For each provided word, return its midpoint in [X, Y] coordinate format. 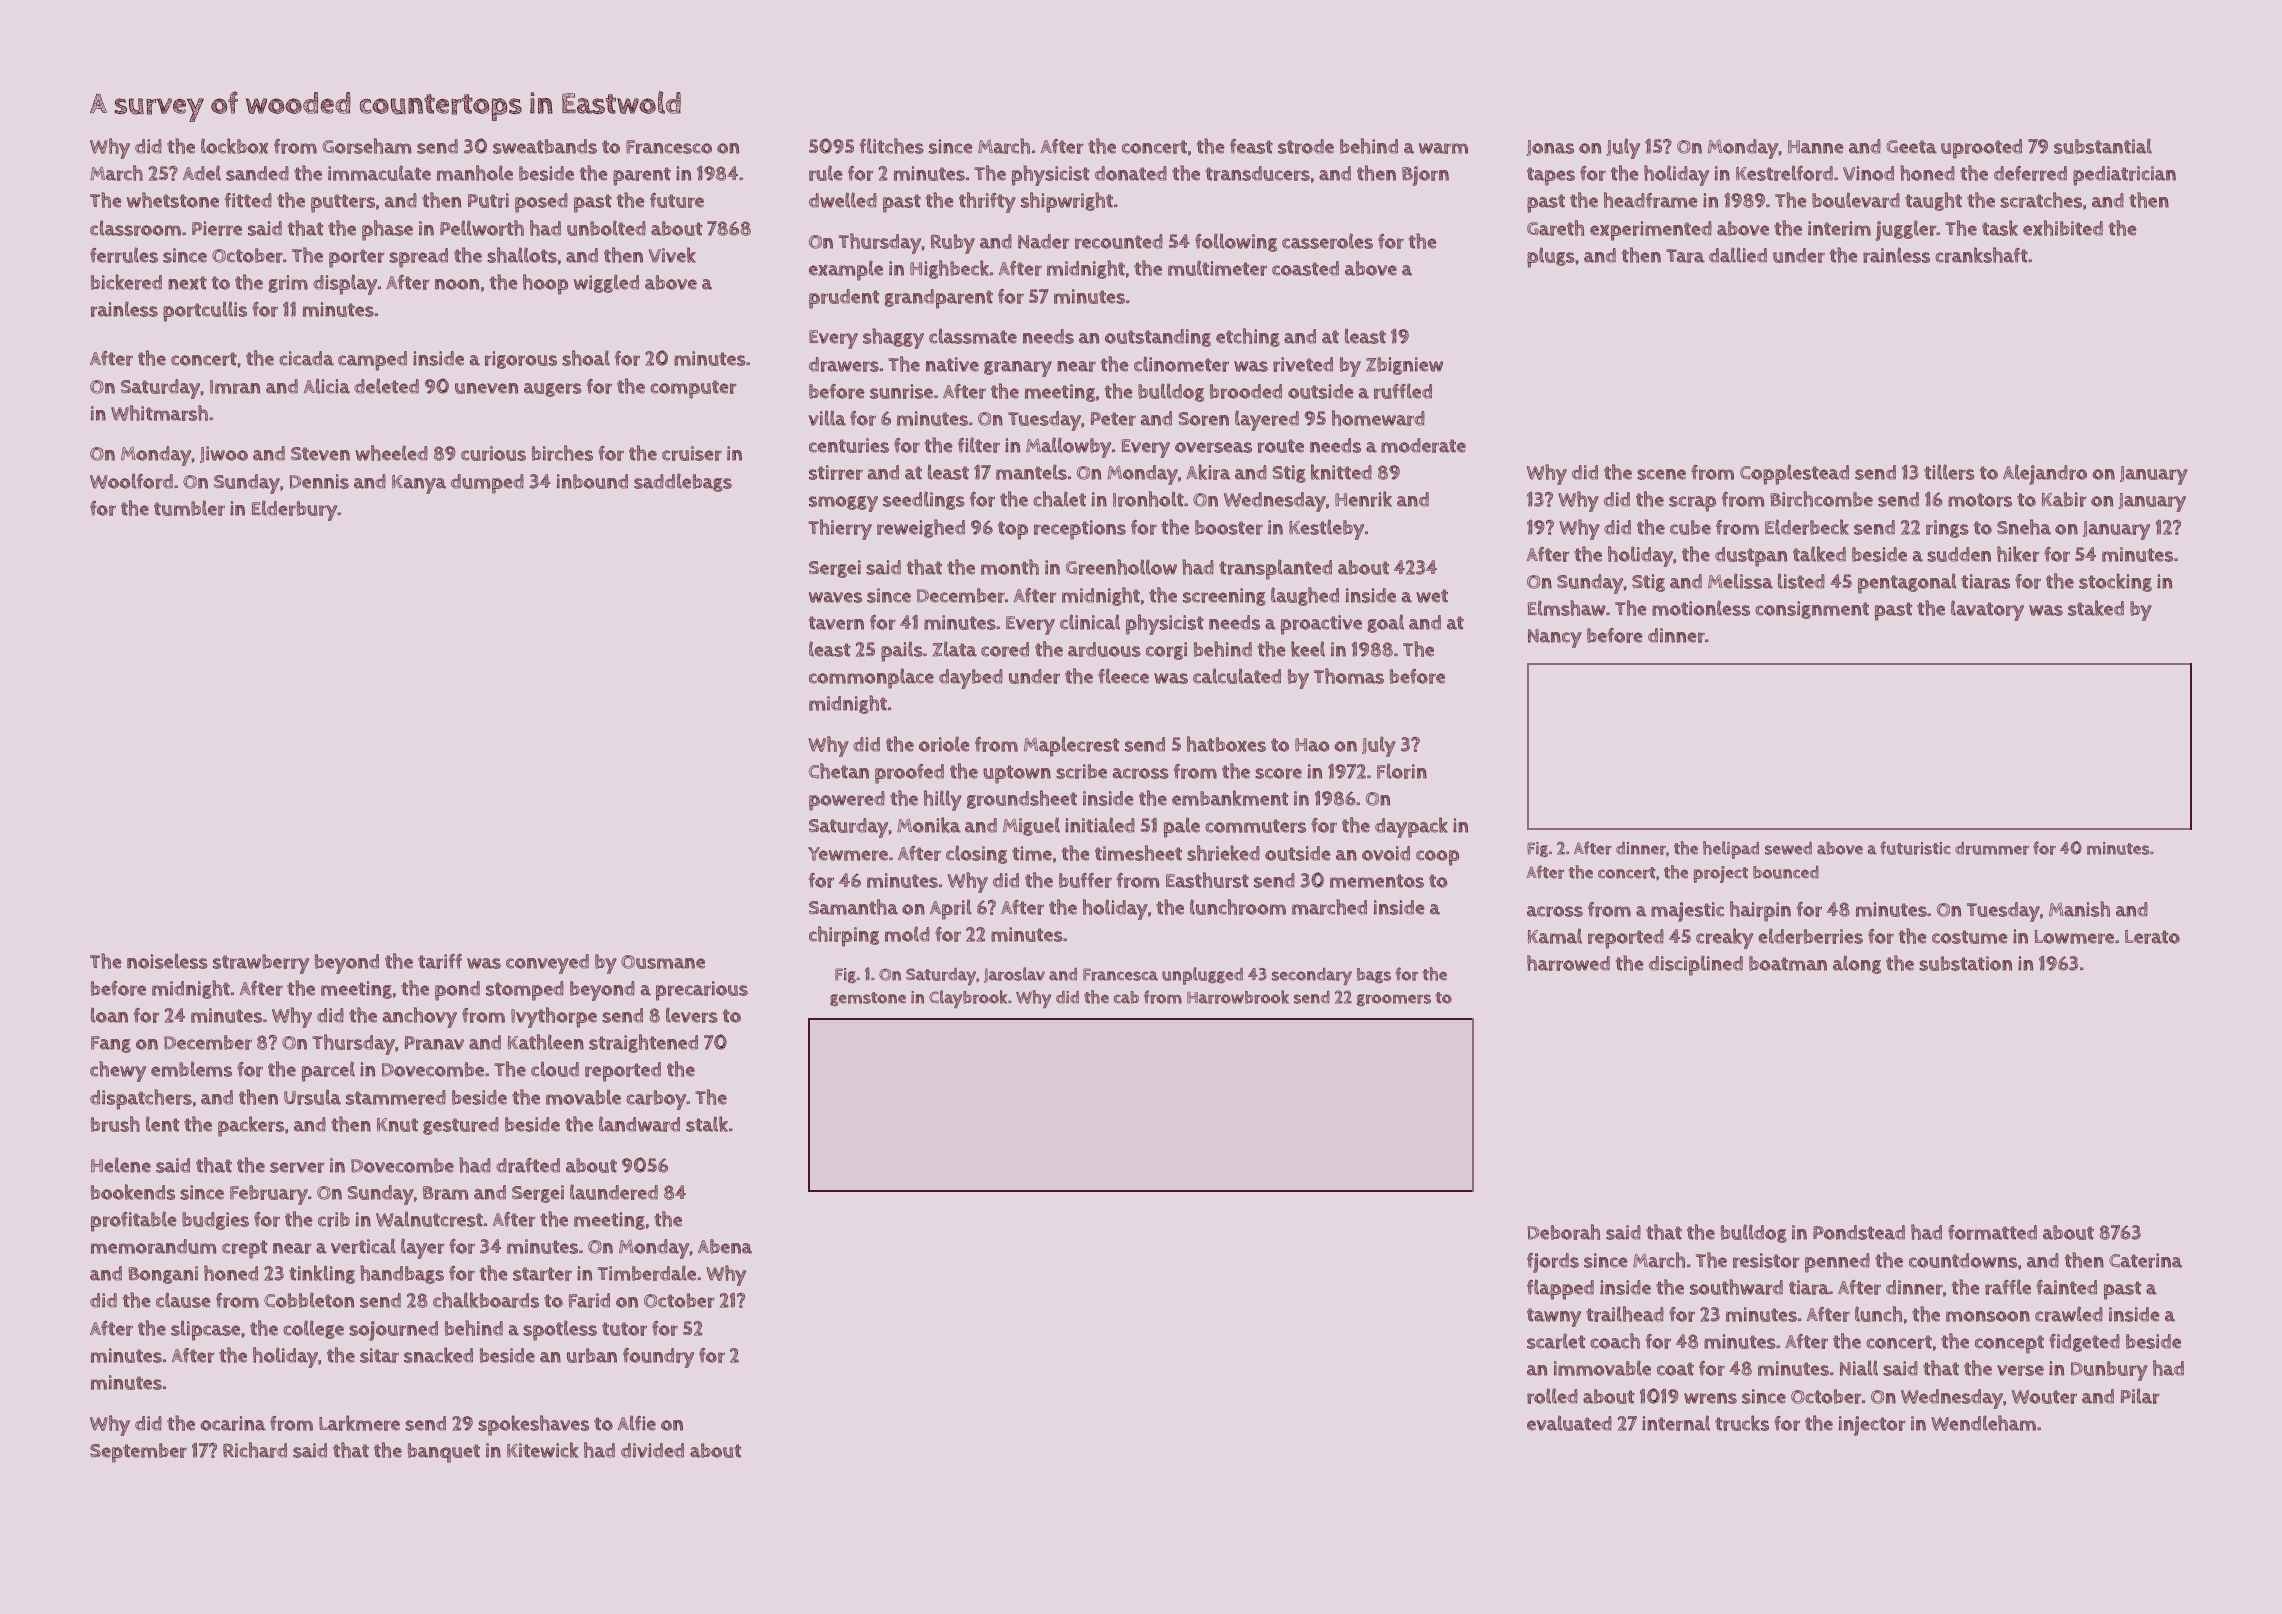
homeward [1378, 418]
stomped [525, 991]
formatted [1992, 1232]
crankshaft [1981, 255]
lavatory [1987, 610]
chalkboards [486, 1300]
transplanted [1275, 569]
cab [1126, 997]
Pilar [2140, 1396]
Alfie [636, 1423]
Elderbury [295, 510]
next [187, 283]
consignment [1812, 610]
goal [1385, 623]
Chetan [838, 771]
